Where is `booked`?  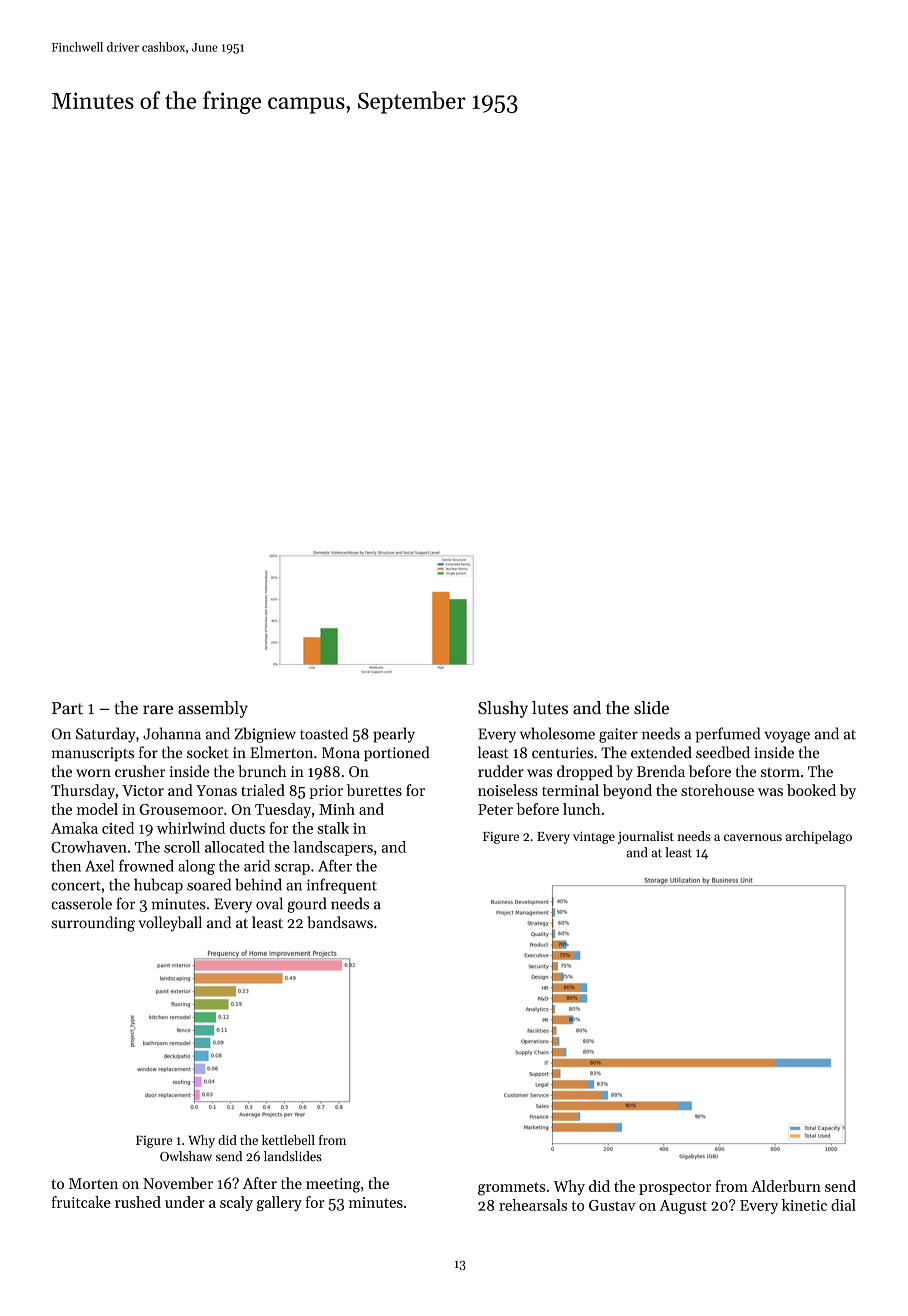
booked is located at coordinates (811, 790).
